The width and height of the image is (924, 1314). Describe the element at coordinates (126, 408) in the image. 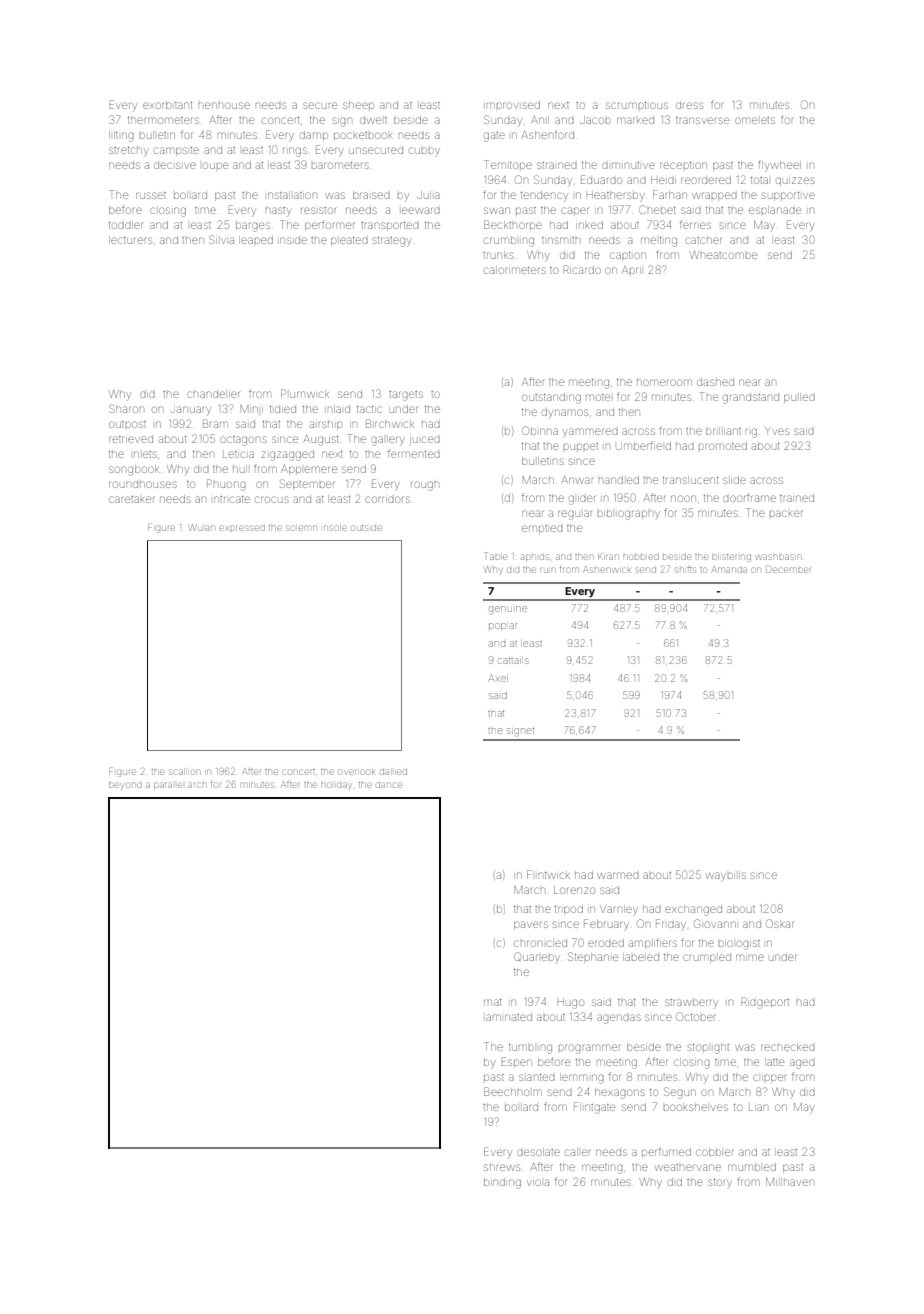

I see `Sharon` at that location.
